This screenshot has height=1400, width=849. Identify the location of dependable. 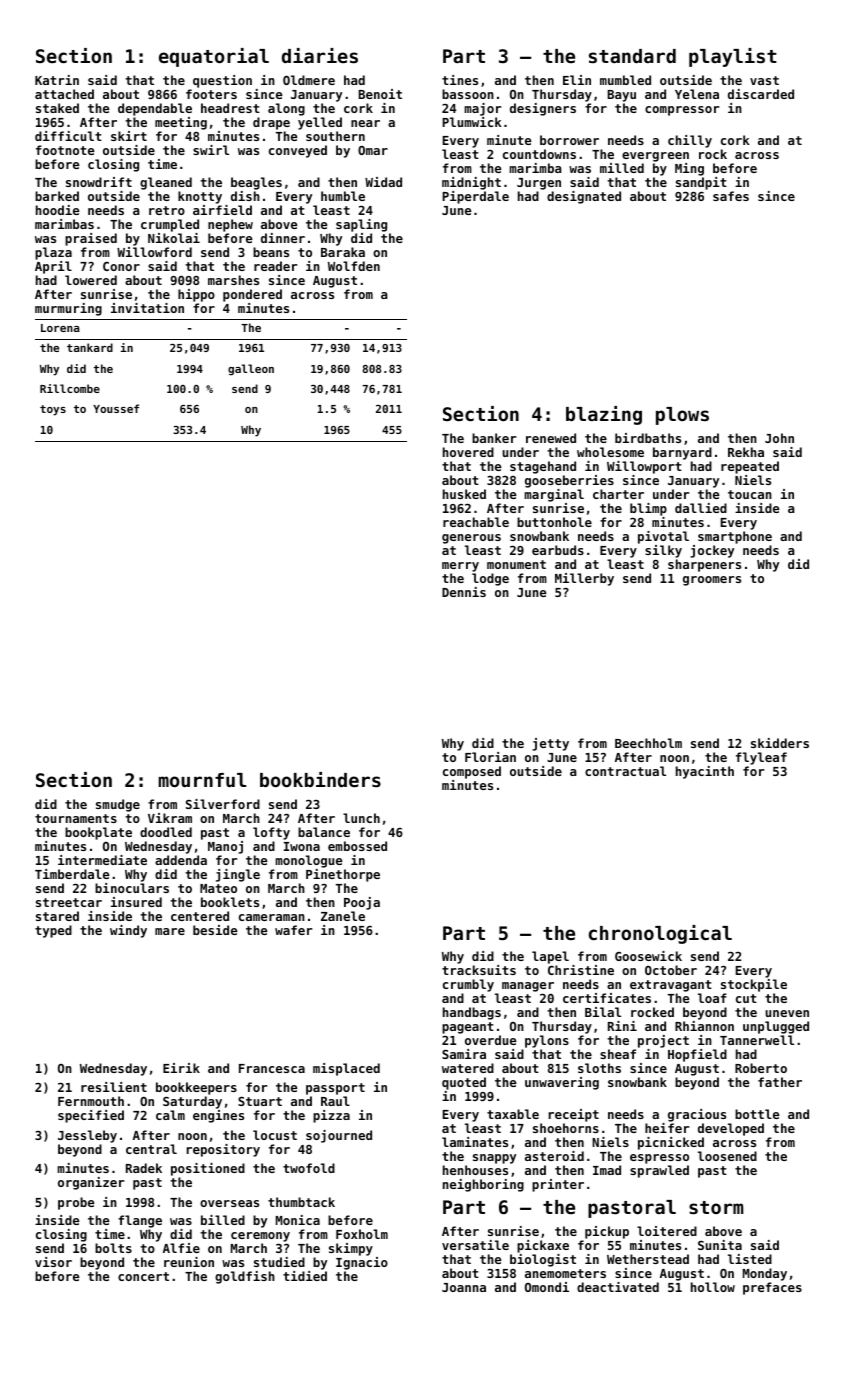
(155, 109).
